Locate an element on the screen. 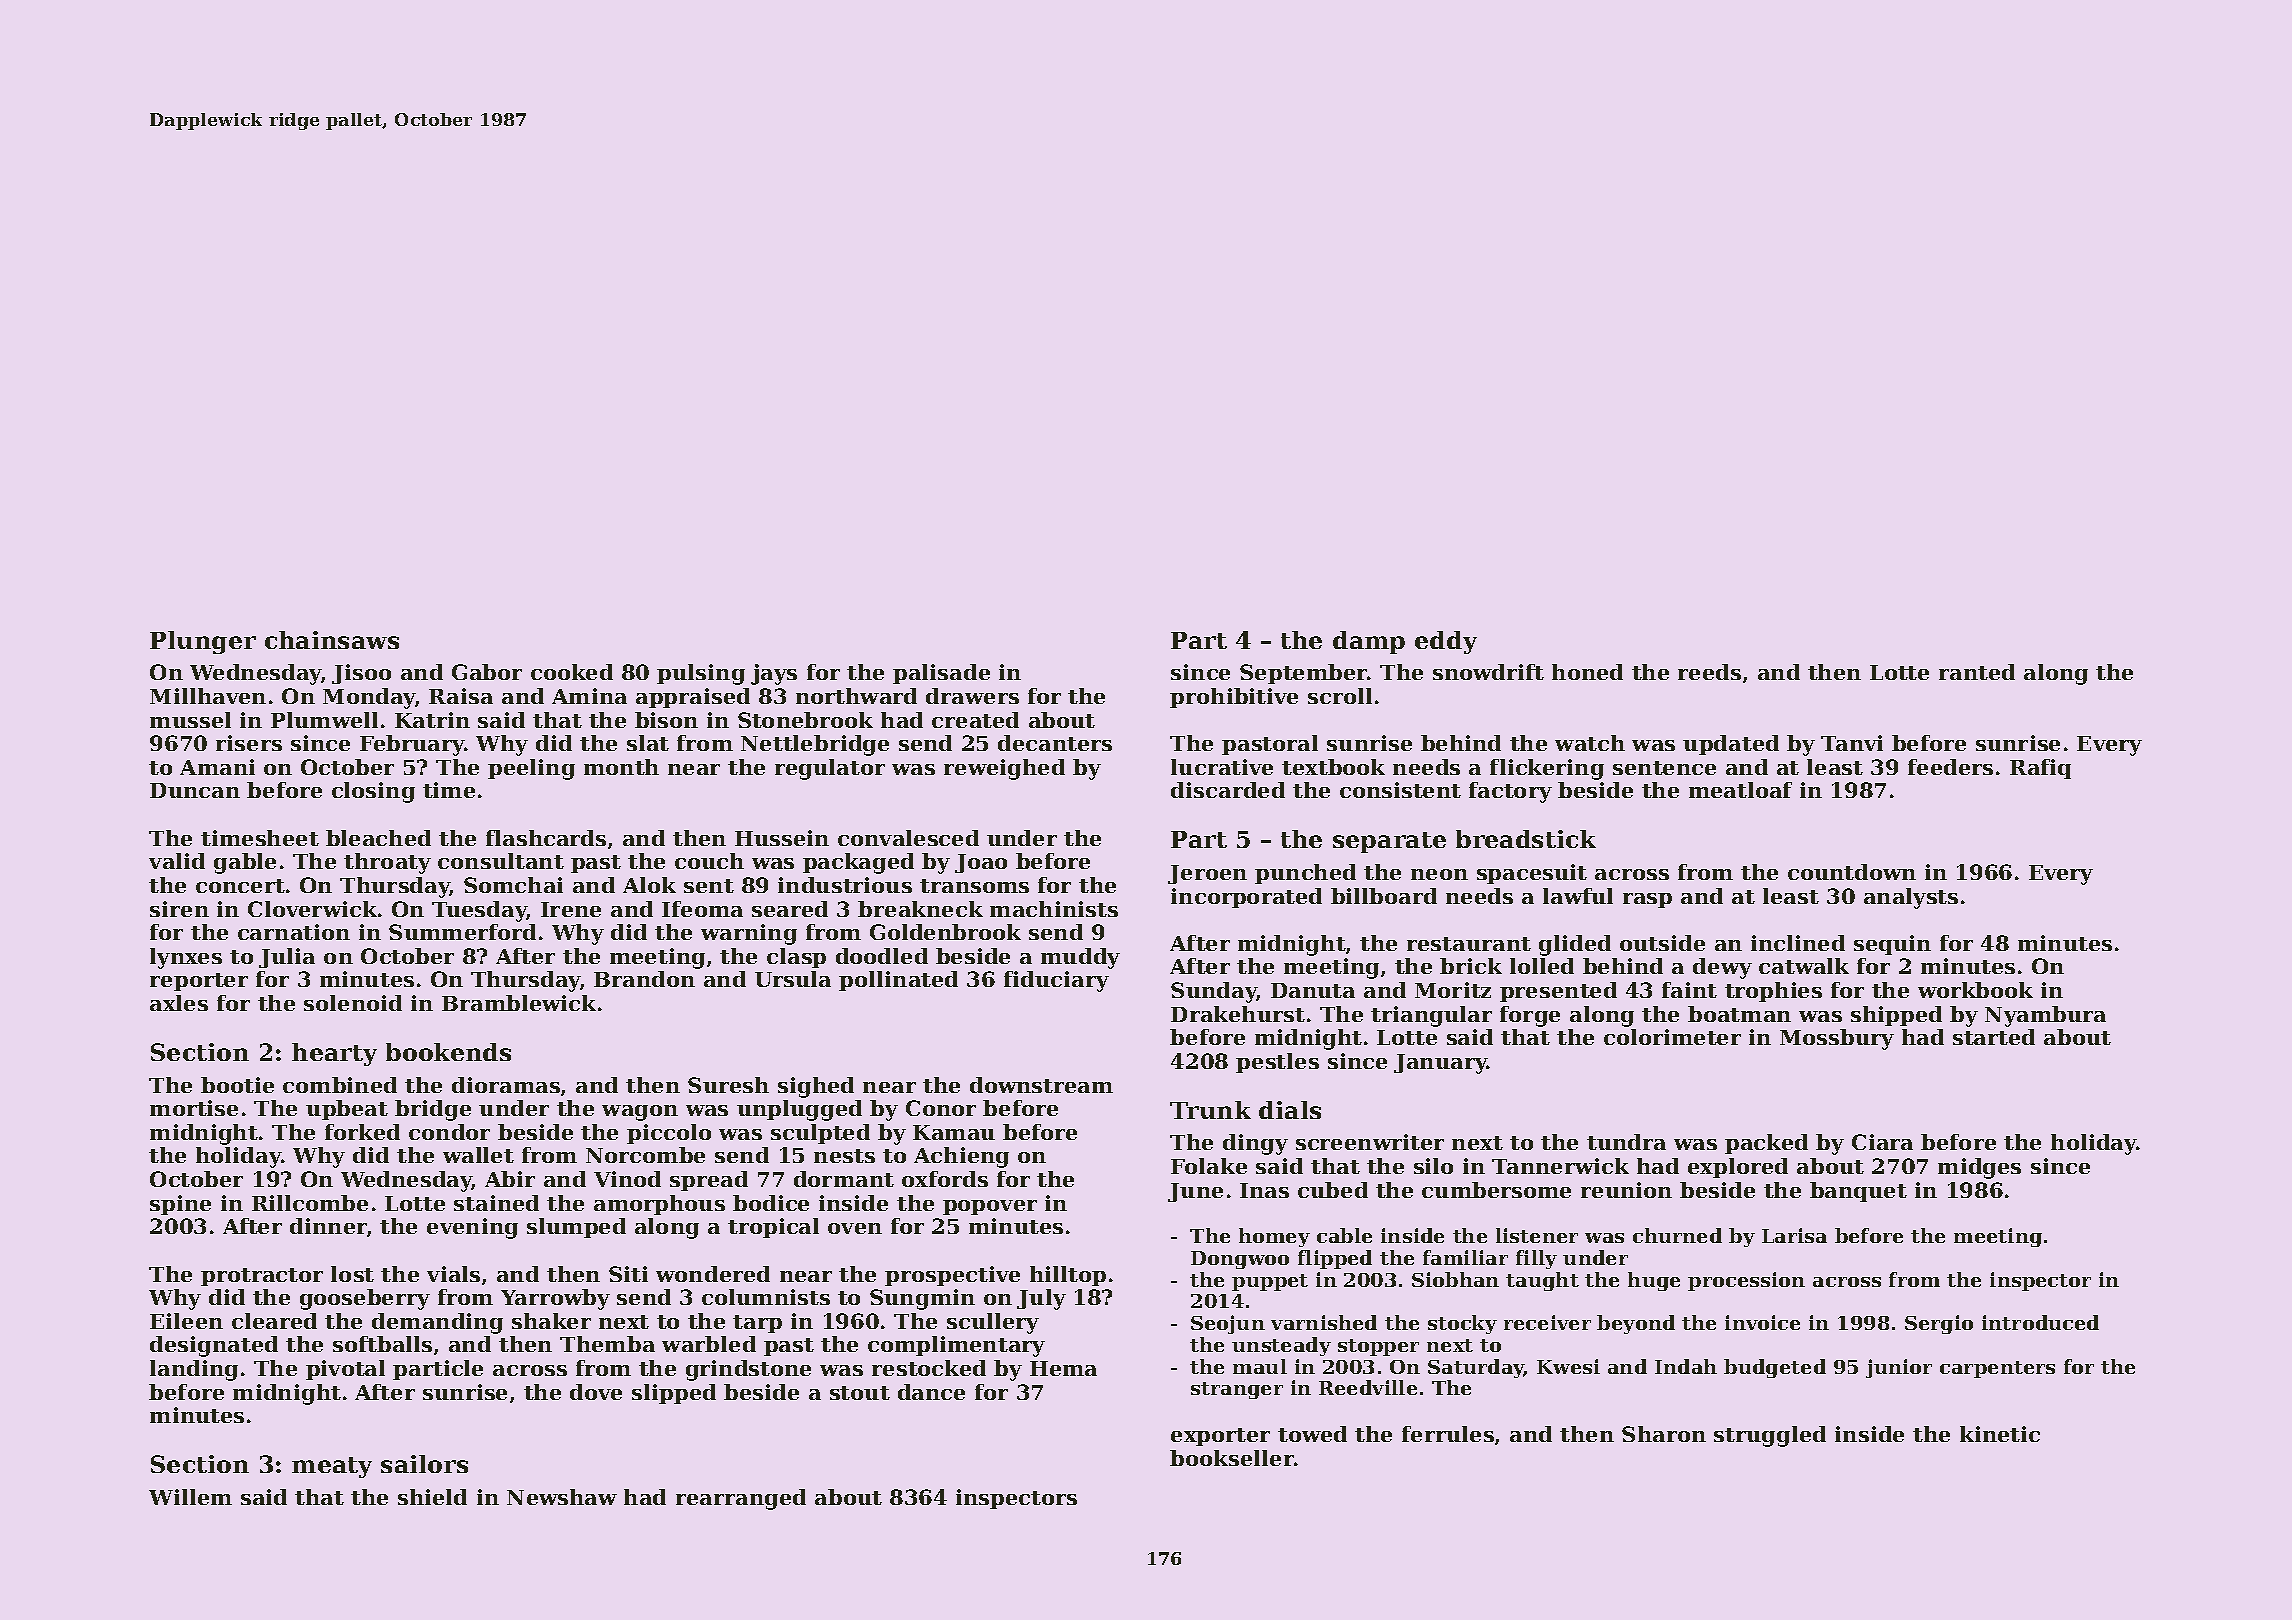  downstream is located at coordinates (1041, 1085).
